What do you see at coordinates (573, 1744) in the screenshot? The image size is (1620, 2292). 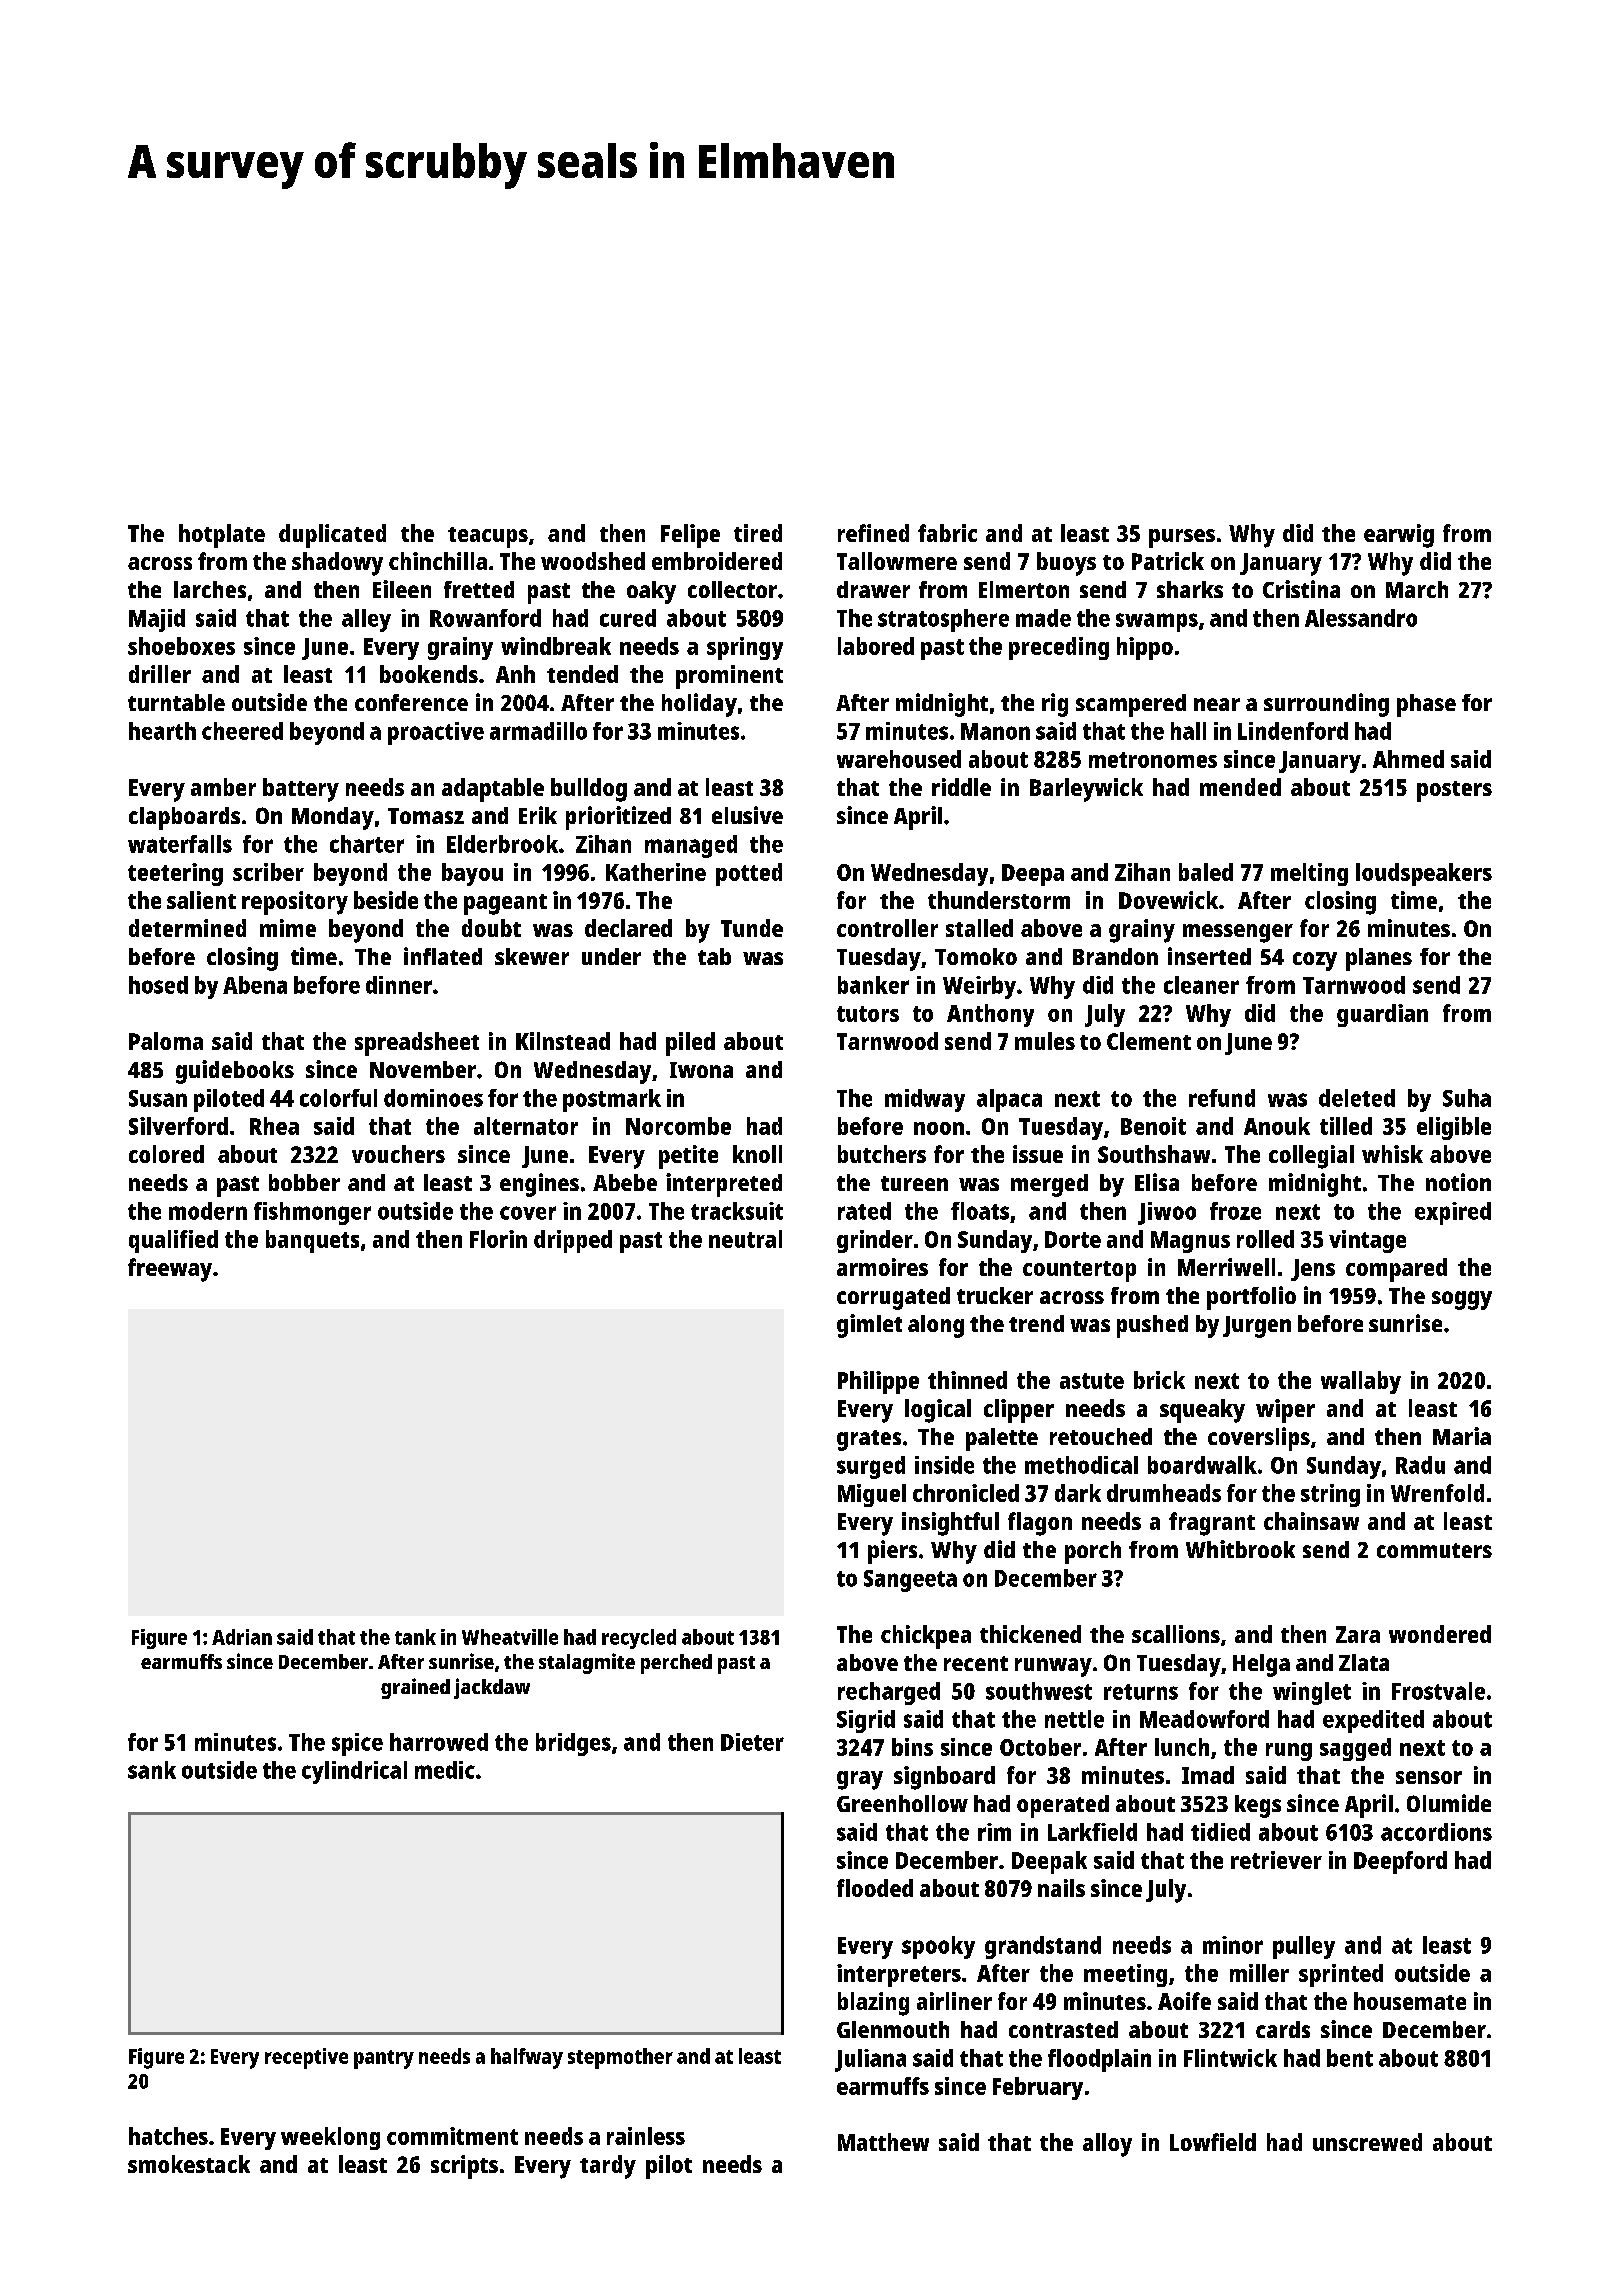 I see `bridges` at bounding box center [573, 1744].
